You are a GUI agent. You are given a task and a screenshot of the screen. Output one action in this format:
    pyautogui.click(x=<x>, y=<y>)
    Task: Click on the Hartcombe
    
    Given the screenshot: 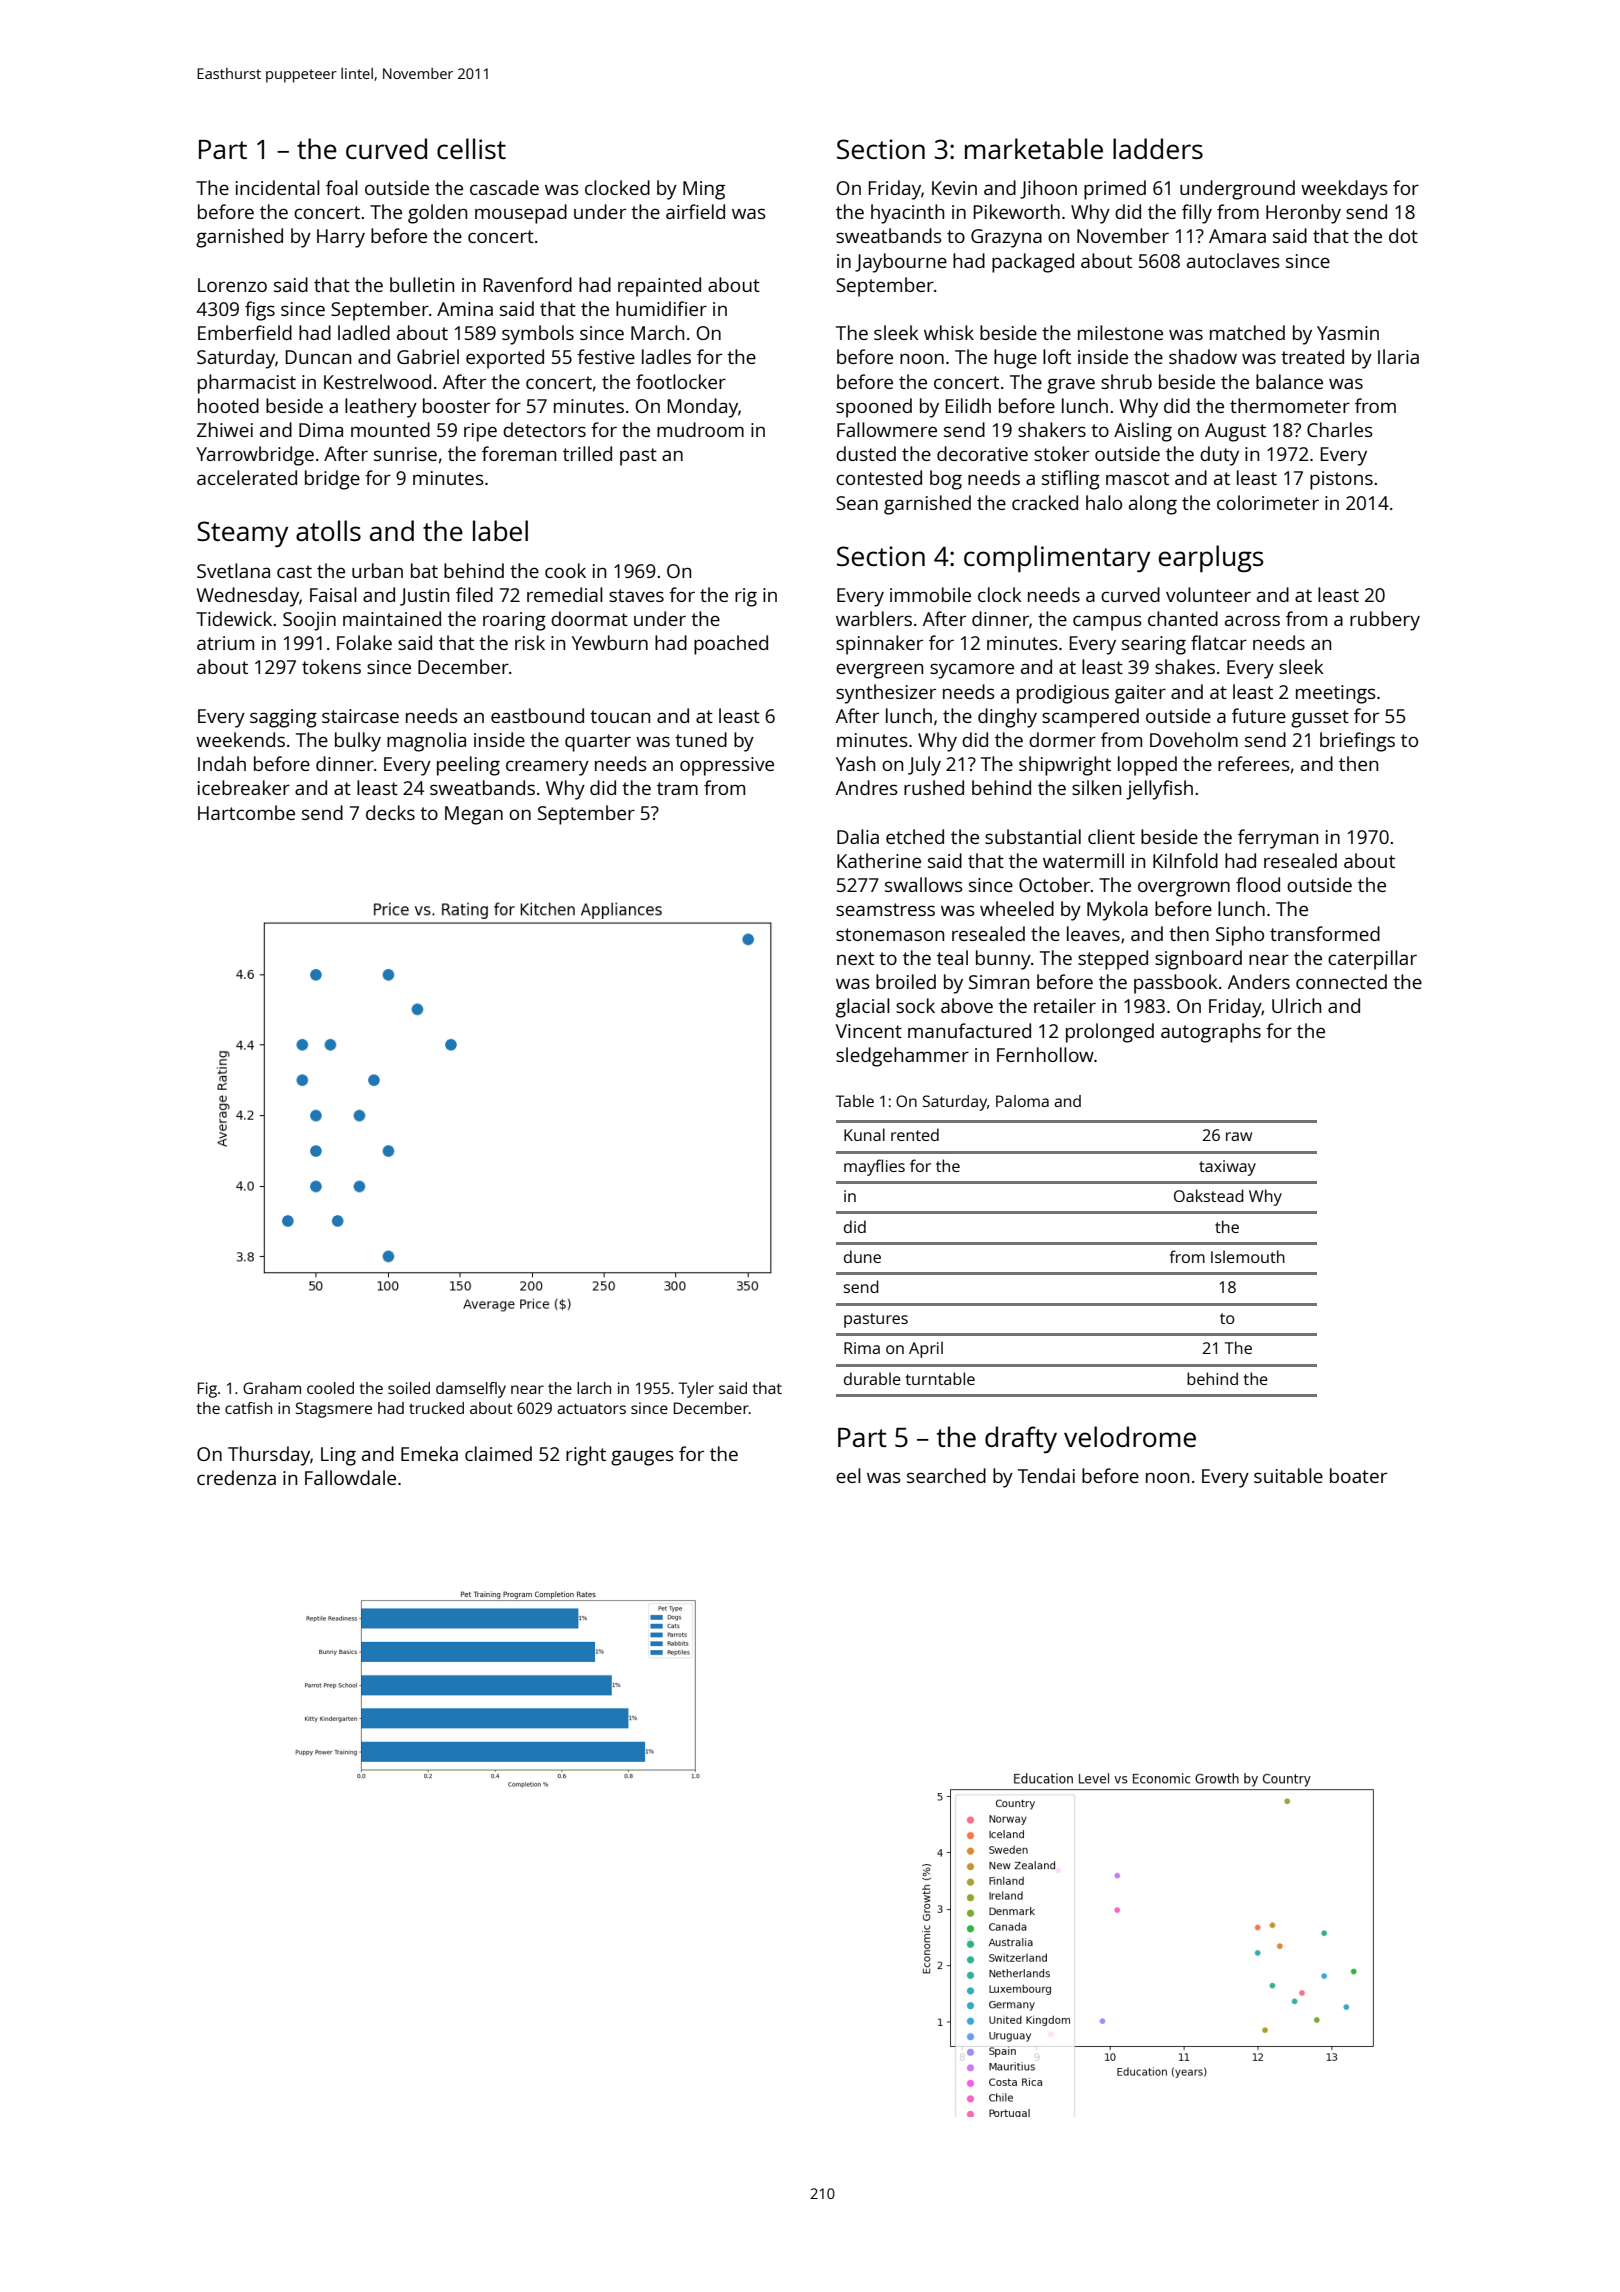 What is the action you would take?
    pyautogui.click(x=246, y=812)
